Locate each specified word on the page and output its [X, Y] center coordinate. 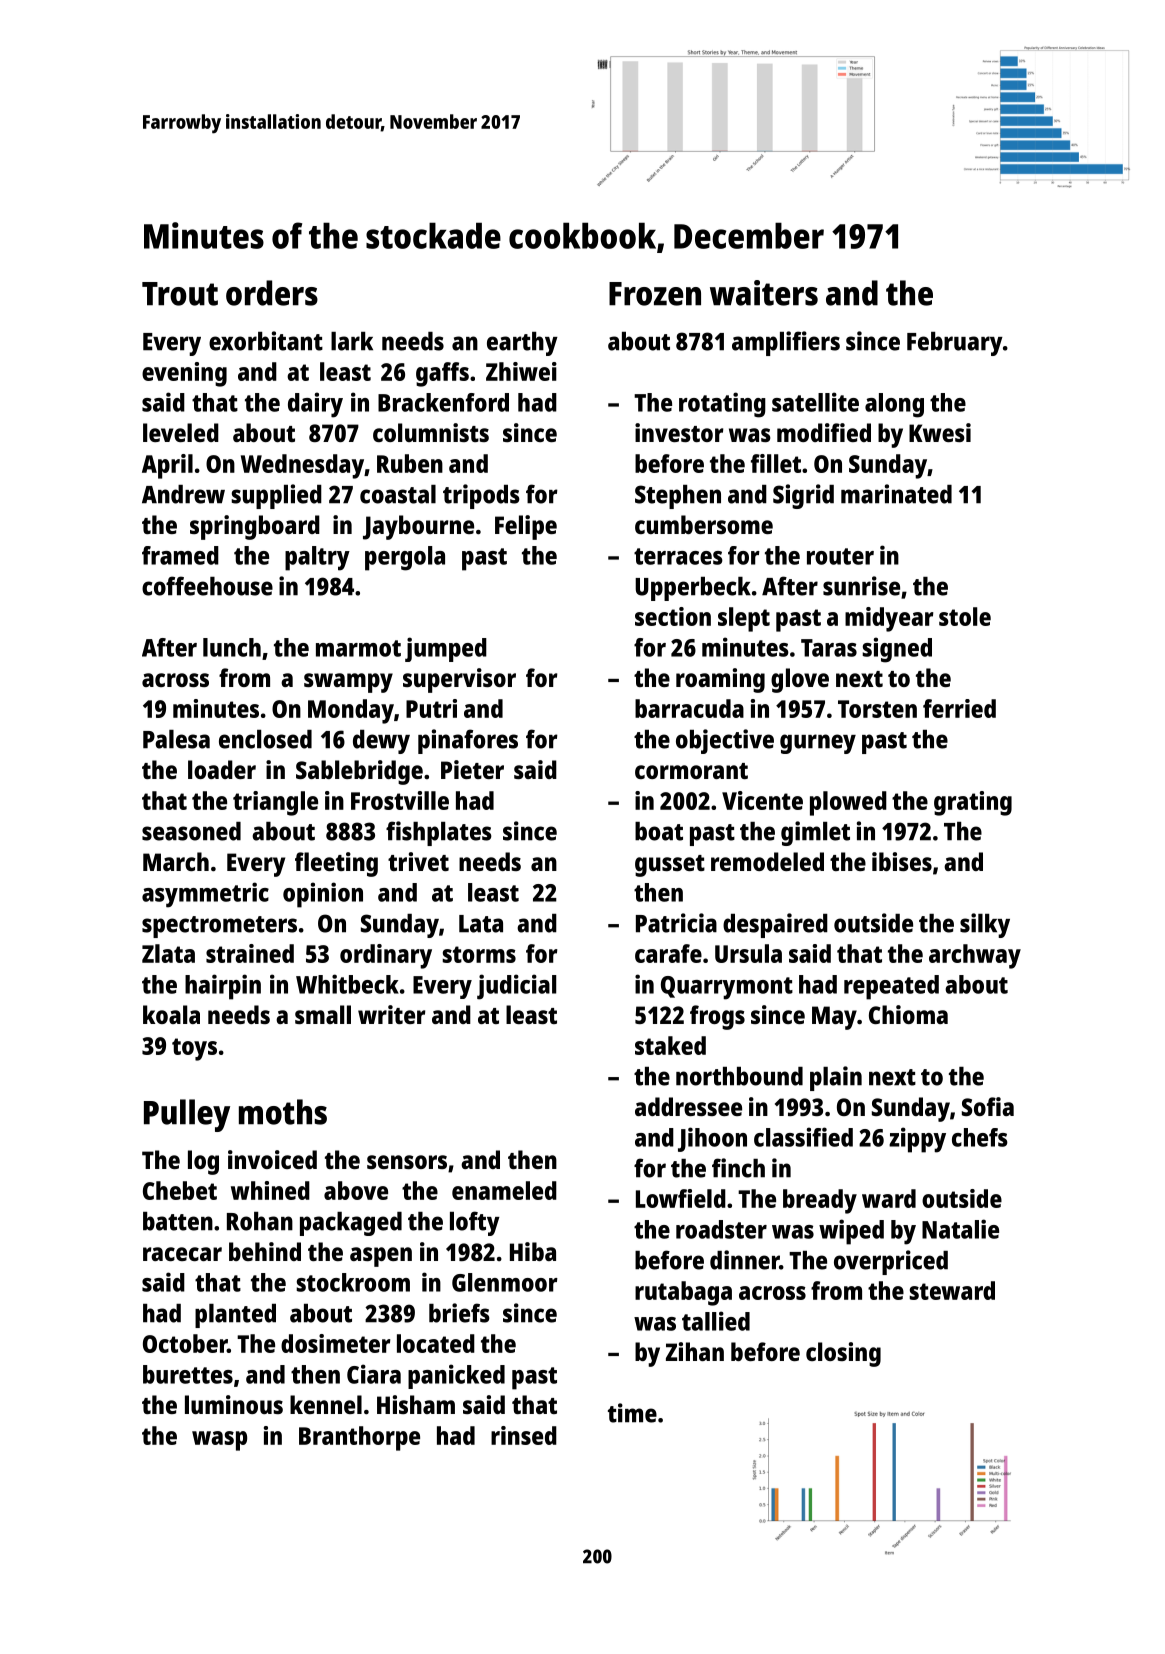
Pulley [187, 1115]
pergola [405, 558]
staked [670, 1045]
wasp [219, 1441]
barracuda [689, 708]
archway [975, 956]
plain [836, 1078]
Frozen [655, 294]
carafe [668, 953]
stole [965, 616]
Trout [180, 294]
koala [171, 1014]
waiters [764, 293]
